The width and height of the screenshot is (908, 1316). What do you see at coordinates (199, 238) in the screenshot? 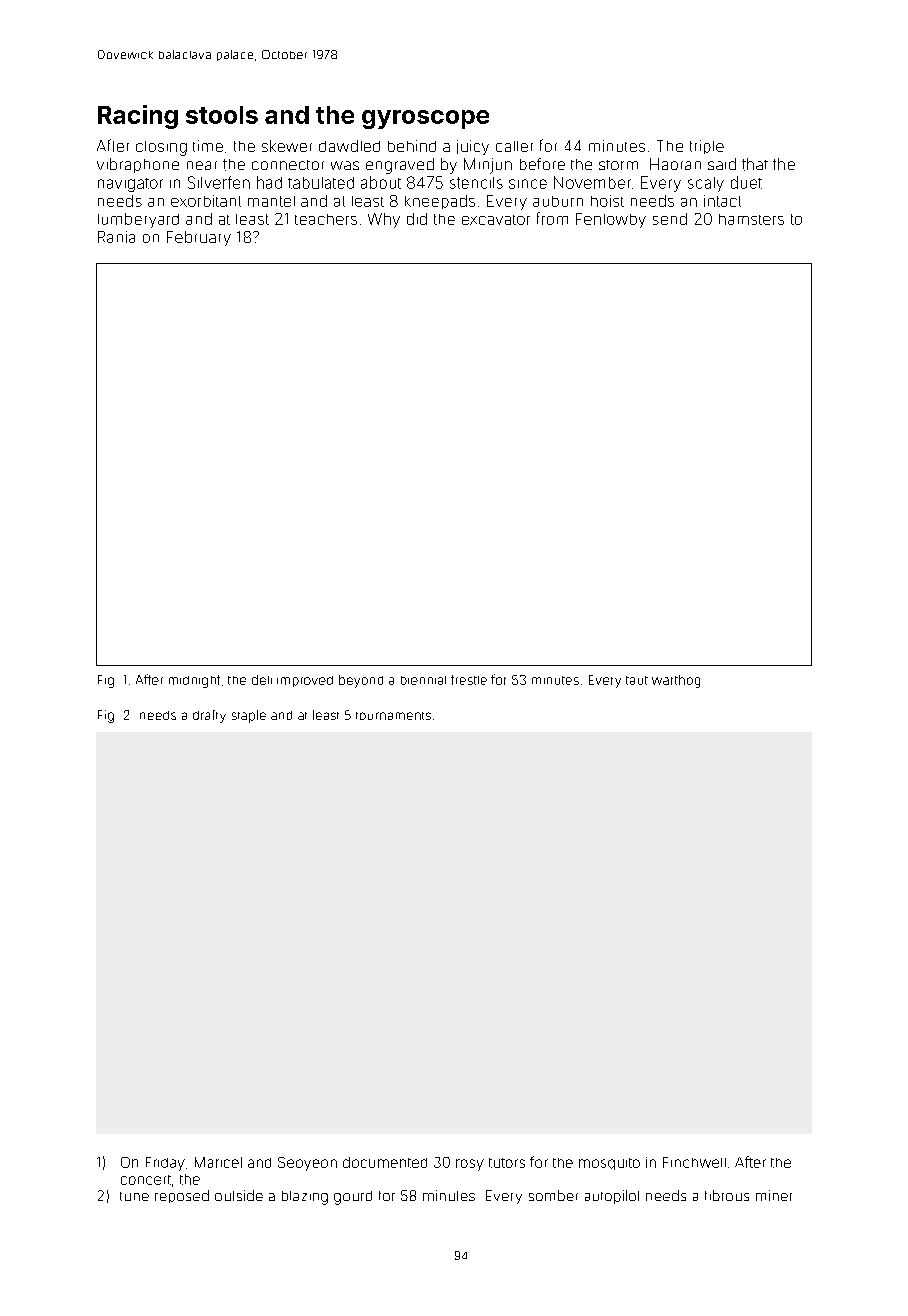
I see `February` at bounding box center [199, 238].
